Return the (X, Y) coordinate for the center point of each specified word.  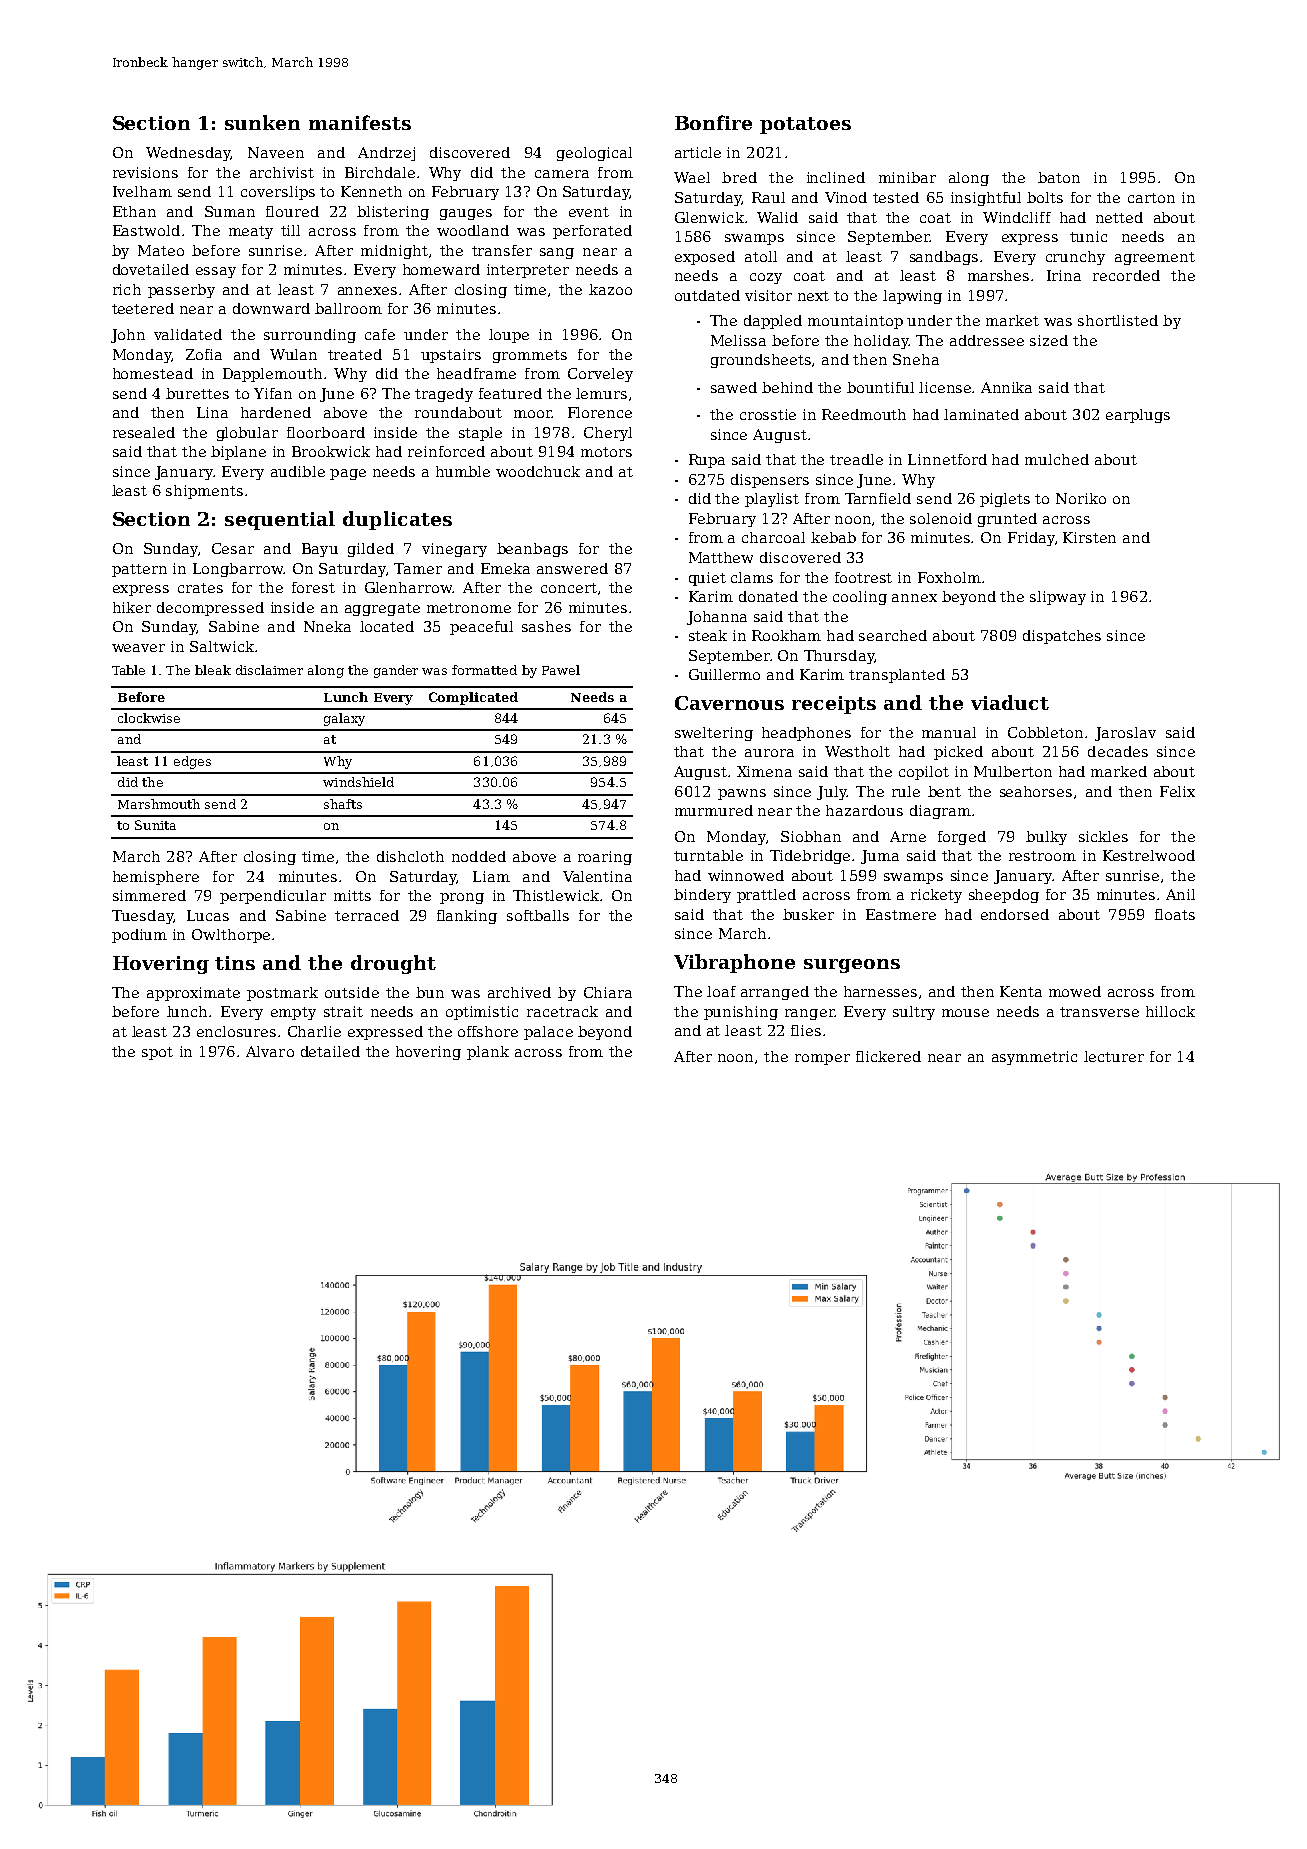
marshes (998, 275)
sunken (262, 122)
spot (157, 1053)
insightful (986, 199)
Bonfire (713, 122)
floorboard (326, 432)
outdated (707, 295)
